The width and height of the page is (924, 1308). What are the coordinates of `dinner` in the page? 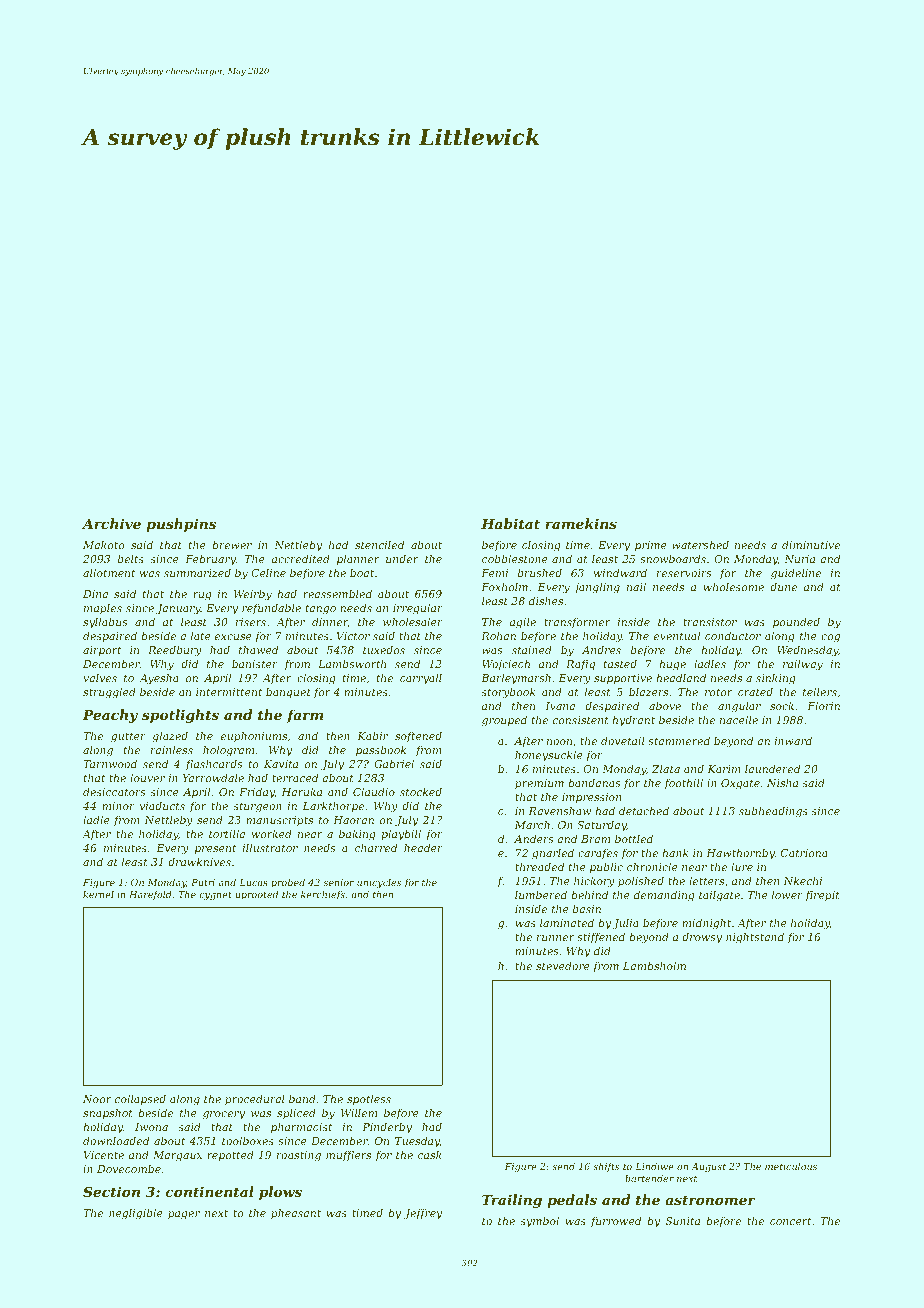 It's located at (330, 622).
